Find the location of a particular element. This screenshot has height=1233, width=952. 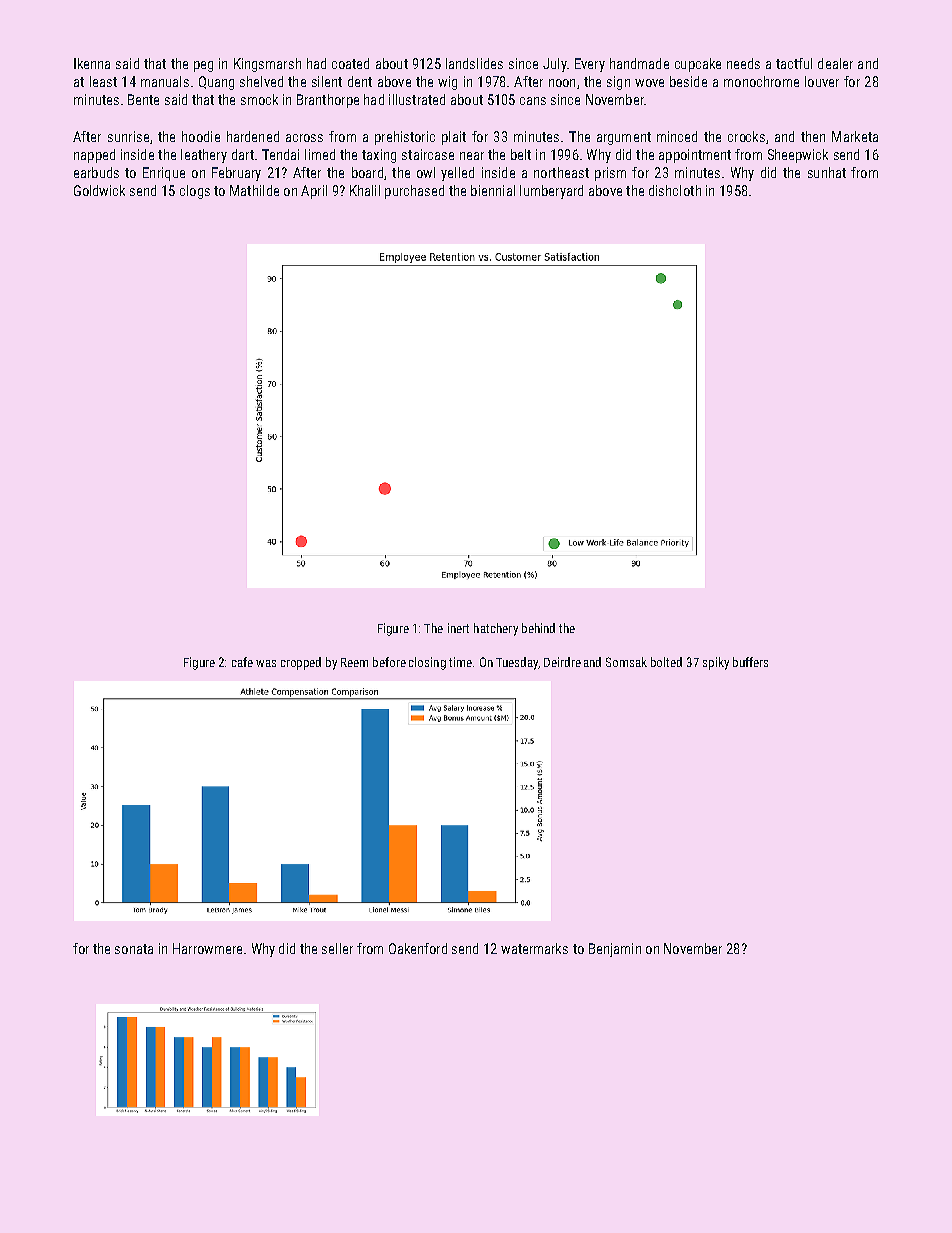

sunhat is located at coordinates (827, 172).
